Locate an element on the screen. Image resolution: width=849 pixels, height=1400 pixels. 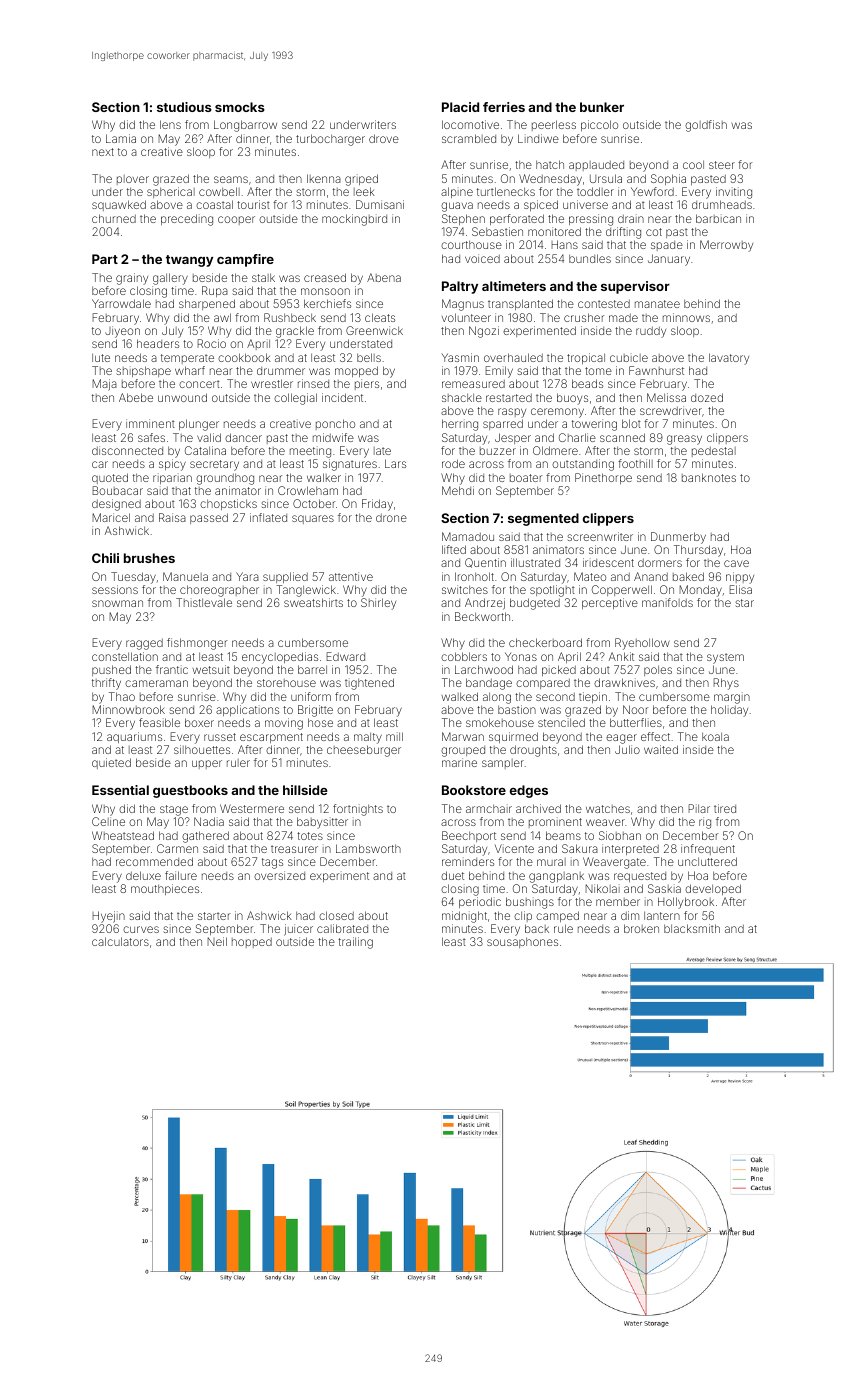
bushings is located at coordinates (530, 903).
